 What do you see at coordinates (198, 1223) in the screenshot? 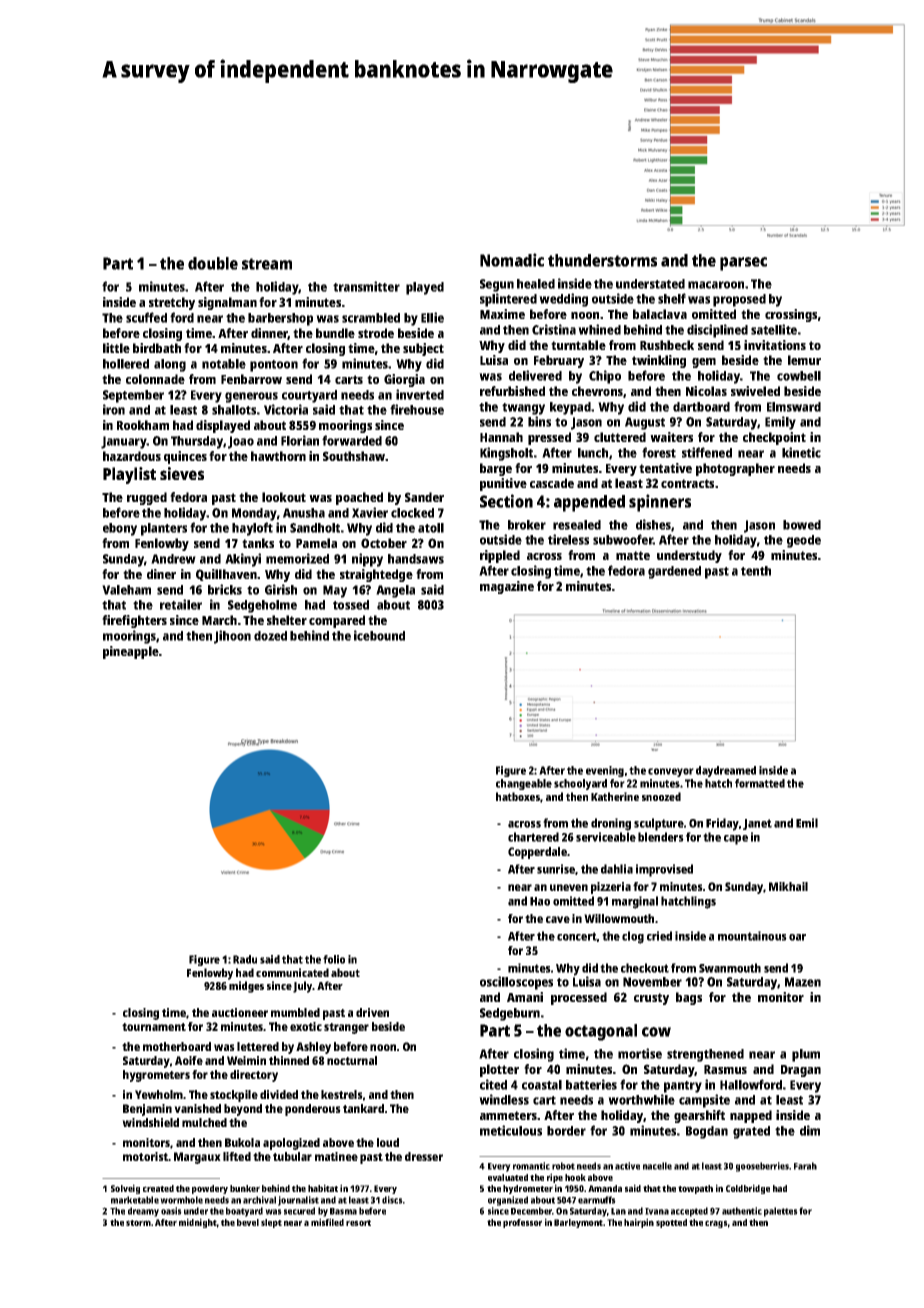
I see `midnight` at bounding box center [198, 1223].
